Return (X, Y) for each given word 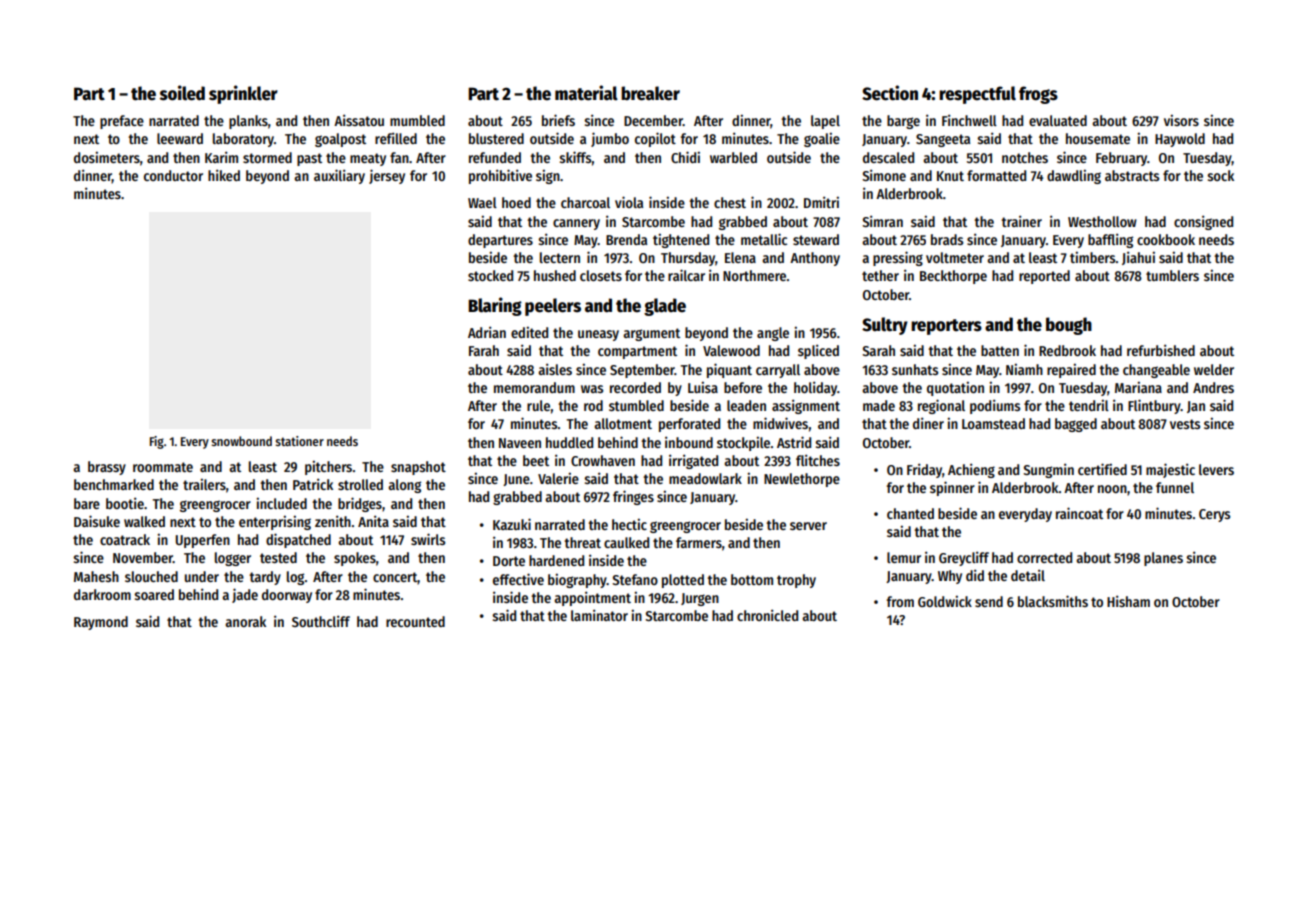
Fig (157, 442)
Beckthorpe (953, 277)
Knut (950, 176)
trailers (204, 484)
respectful (977, 95)
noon (1112, 489)
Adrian (487, 332)
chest (730, 202)
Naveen (520, 443)
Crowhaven (603, 460)
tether (880, 275)
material (586, 93)
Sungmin (1049, 470)
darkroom (102, 594)
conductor (173, 175)
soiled (182, 93)
